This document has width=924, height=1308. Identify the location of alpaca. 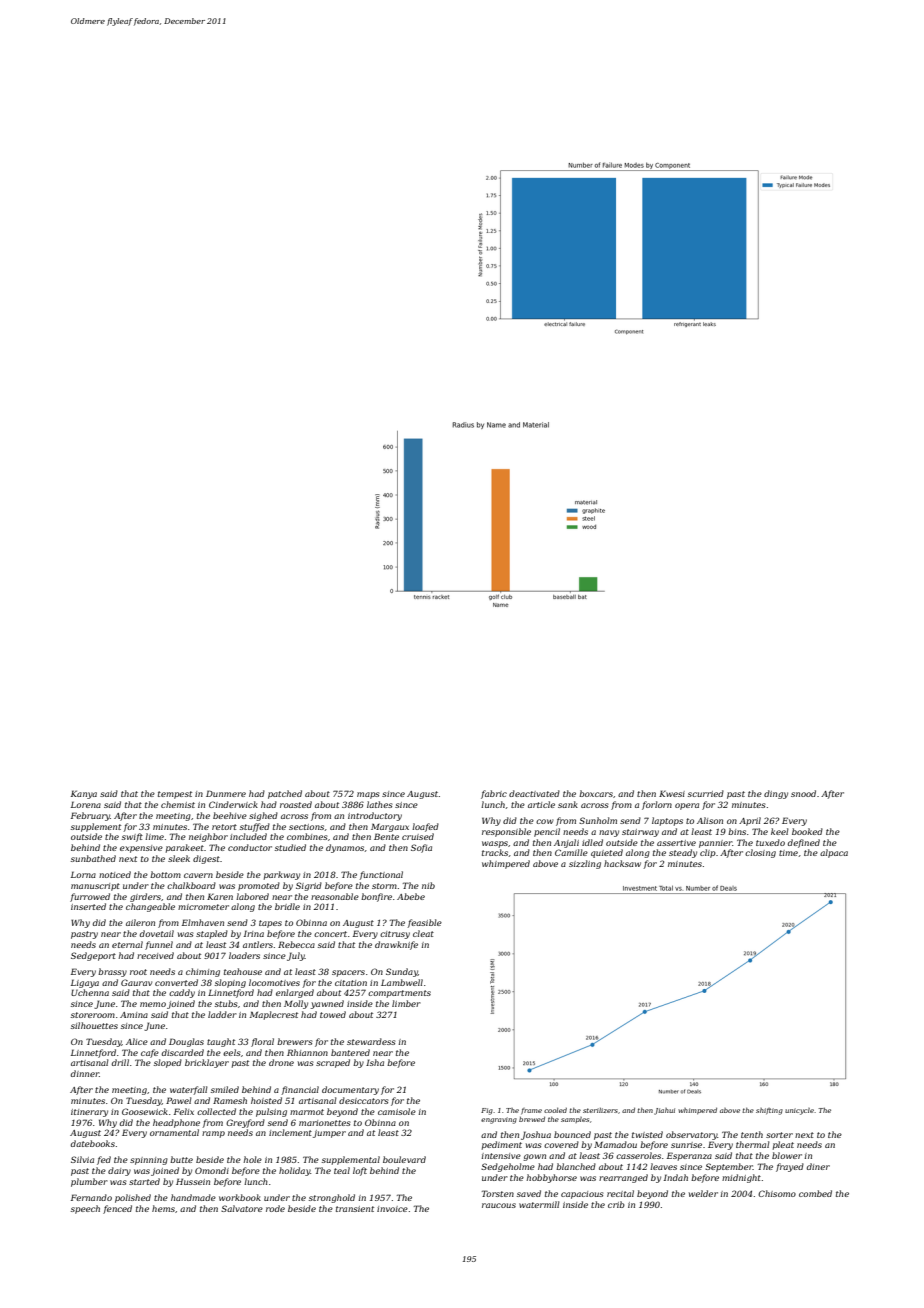
(834, 853).
